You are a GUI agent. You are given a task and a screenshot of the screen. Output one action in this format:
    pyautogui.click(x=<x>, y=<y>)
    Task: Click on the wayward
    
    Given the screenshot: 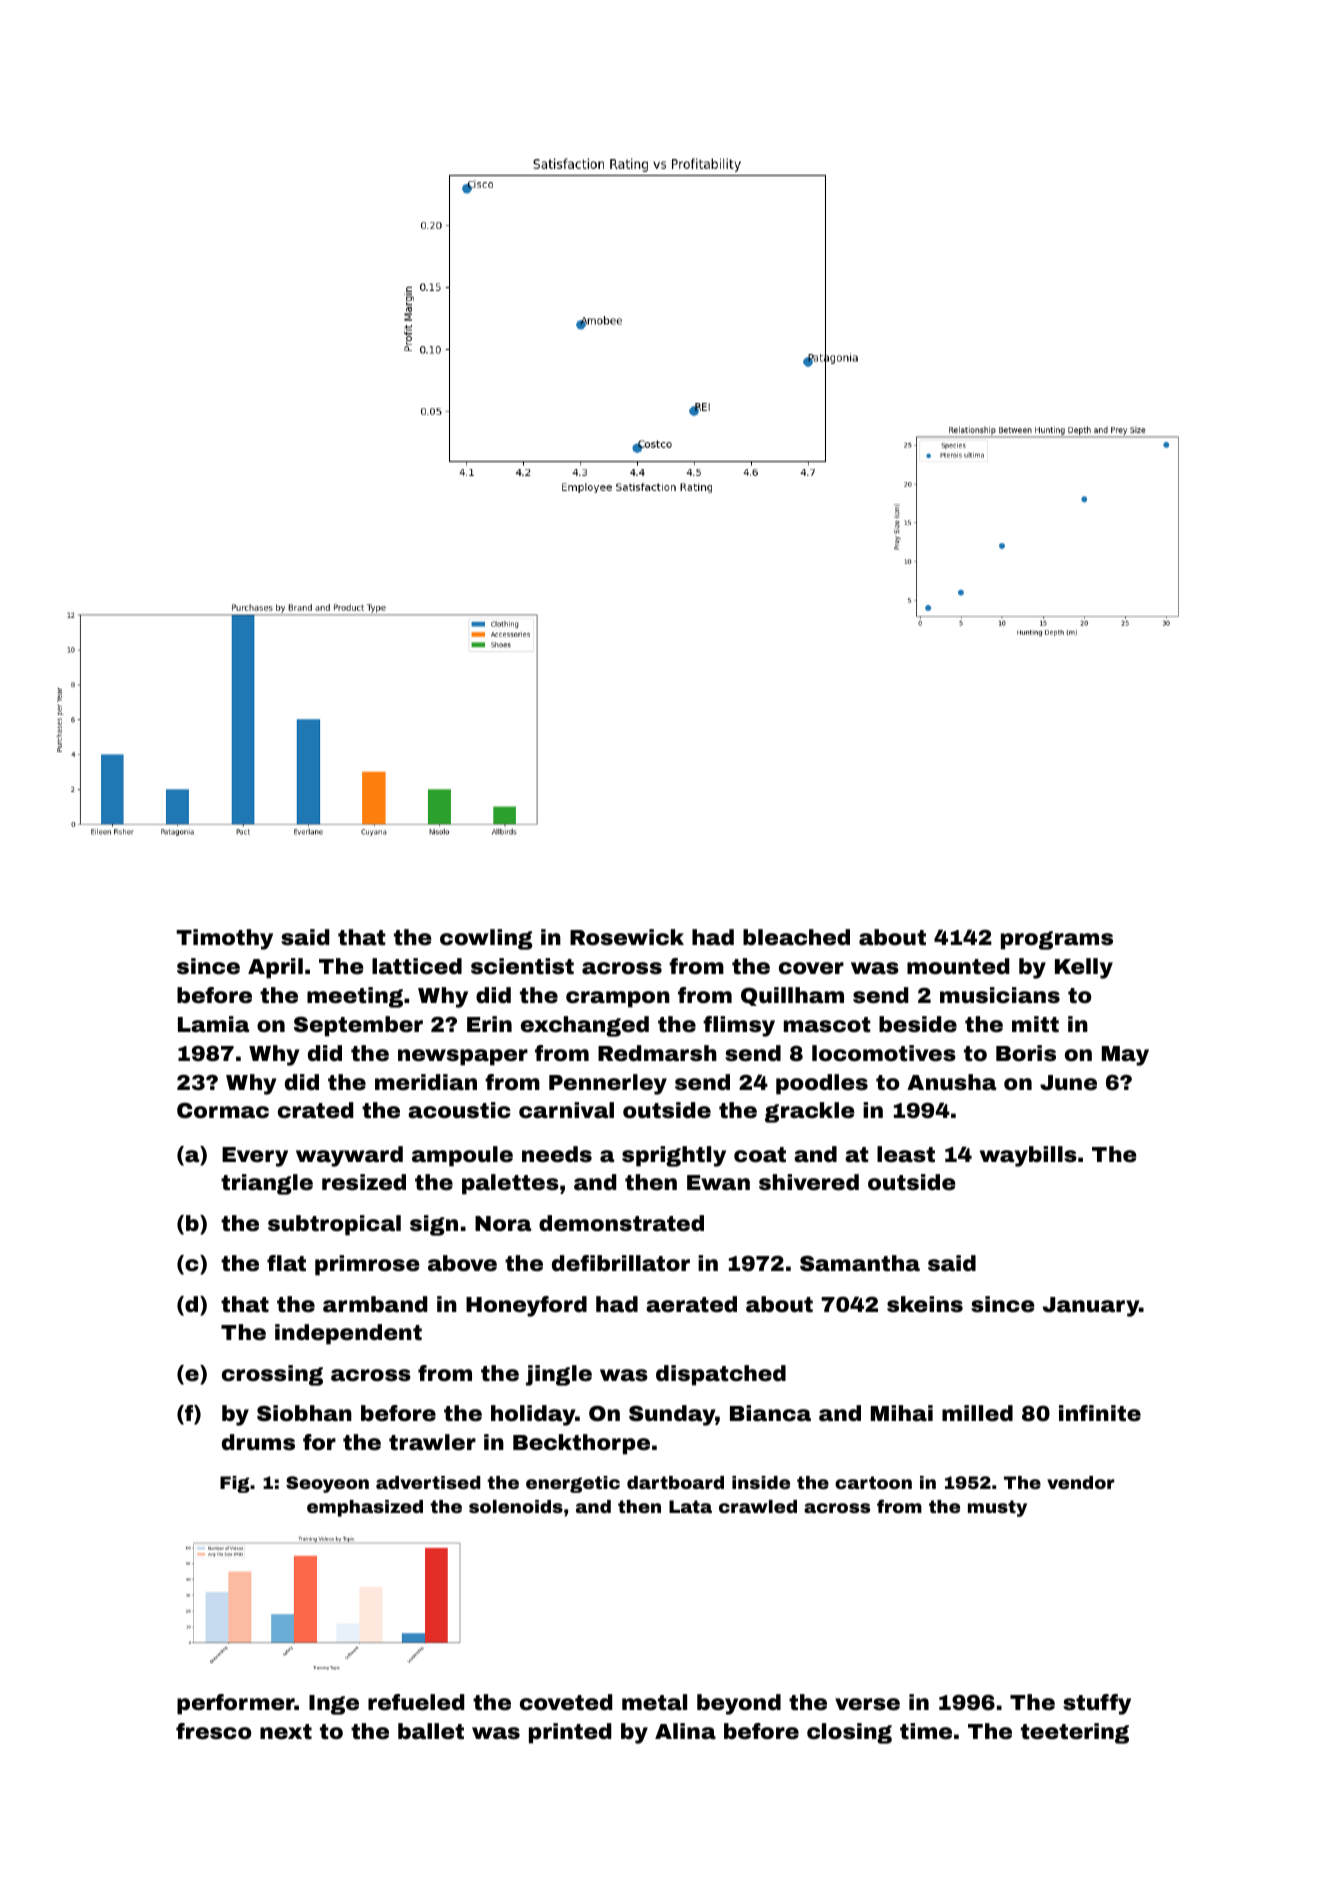 What is the action you would take?
    pyautogui.click(x=349, y=1156)
